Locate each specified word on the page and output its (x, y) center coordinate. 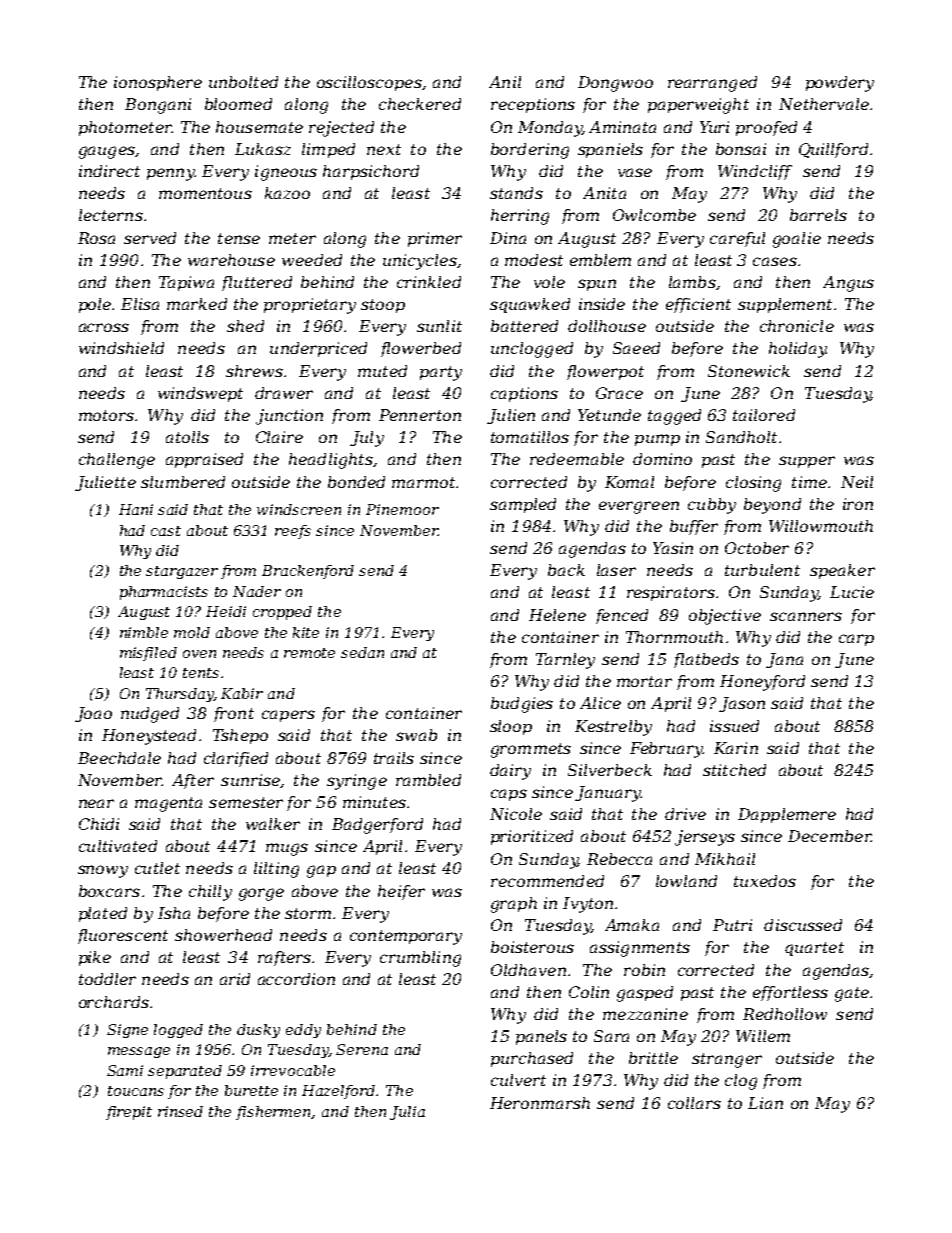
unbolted (243, 82)
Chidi (99, 824)
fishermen (274, 1113)
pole (95, 305)
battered (524, 326)
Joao (93, 714)
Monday (550, 129)
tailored (764, 415)
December (829, 836)
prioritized (532, 837)
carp (856, 640)
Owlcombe (654, 215)
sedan (362, 652)
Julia (407, 1113)
